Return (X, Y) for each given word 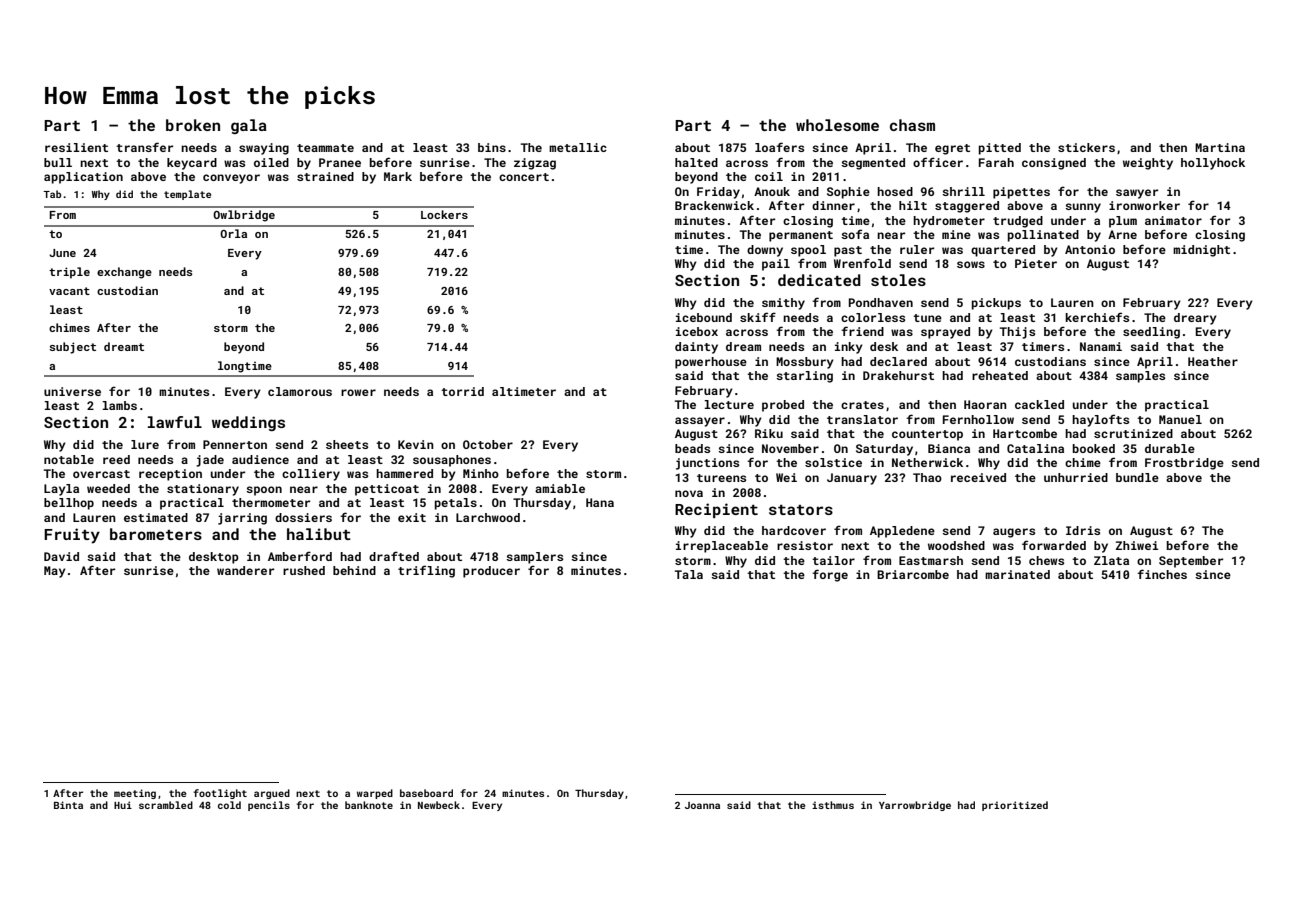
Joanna (702, 805)
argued (272, 794)
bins (492, 147)
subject (72, 348)
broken (193, 125)
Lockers (444, 214)
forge (830, 575)
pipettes (1021, 193)
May (55, 572)
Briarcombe (913, 574)
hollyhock (1213, 164)
